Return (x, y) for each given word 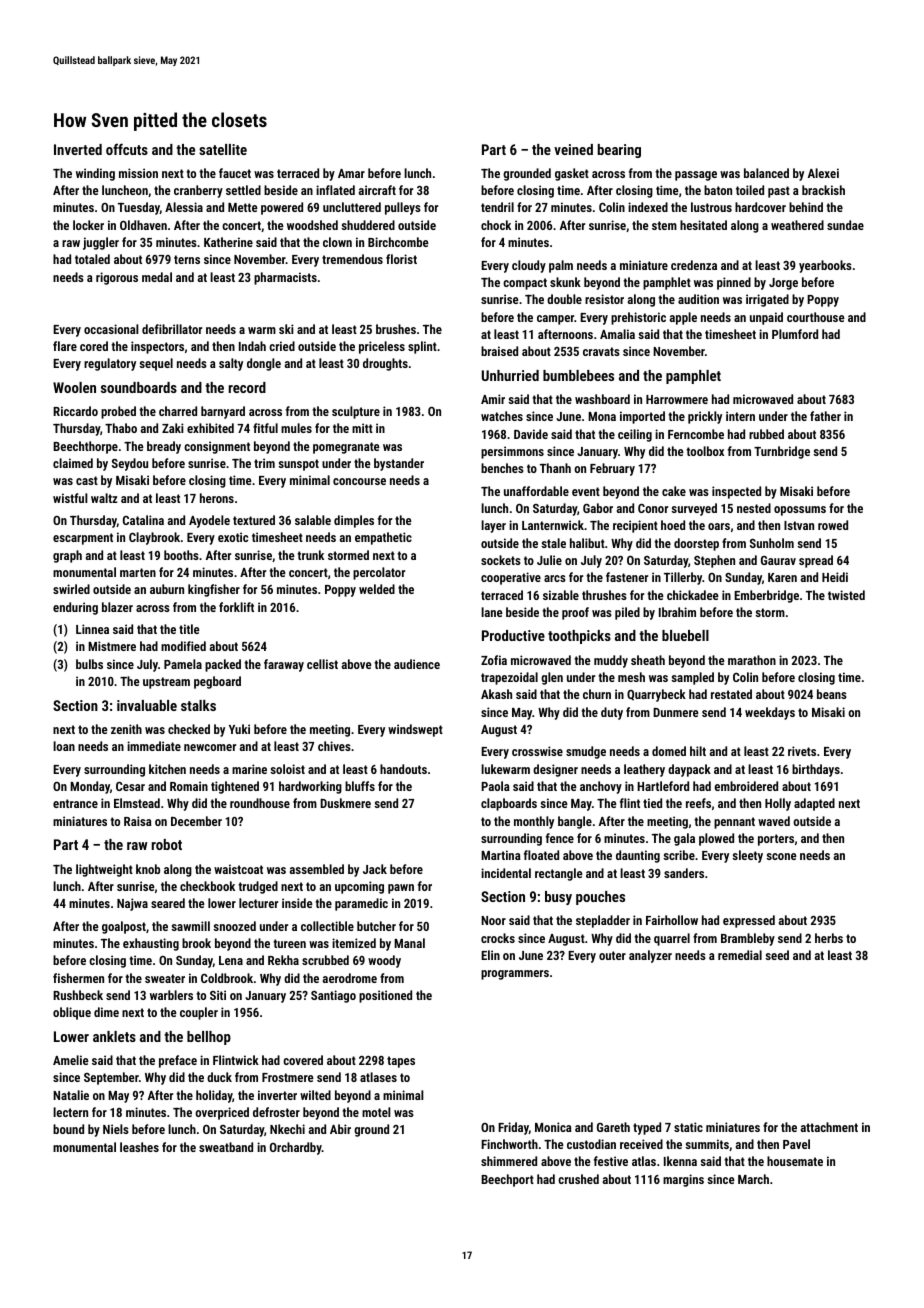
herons (217, 498)
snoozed (234, 926)
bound (68, 1129)
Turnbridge (782, 452)
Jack (375, 869)
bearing (619, 151)
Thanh (555, 468)
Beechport (507, 1180)
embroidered (746, 786)
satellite (223, 149)
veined (573, 149)
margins (683, 1180)
